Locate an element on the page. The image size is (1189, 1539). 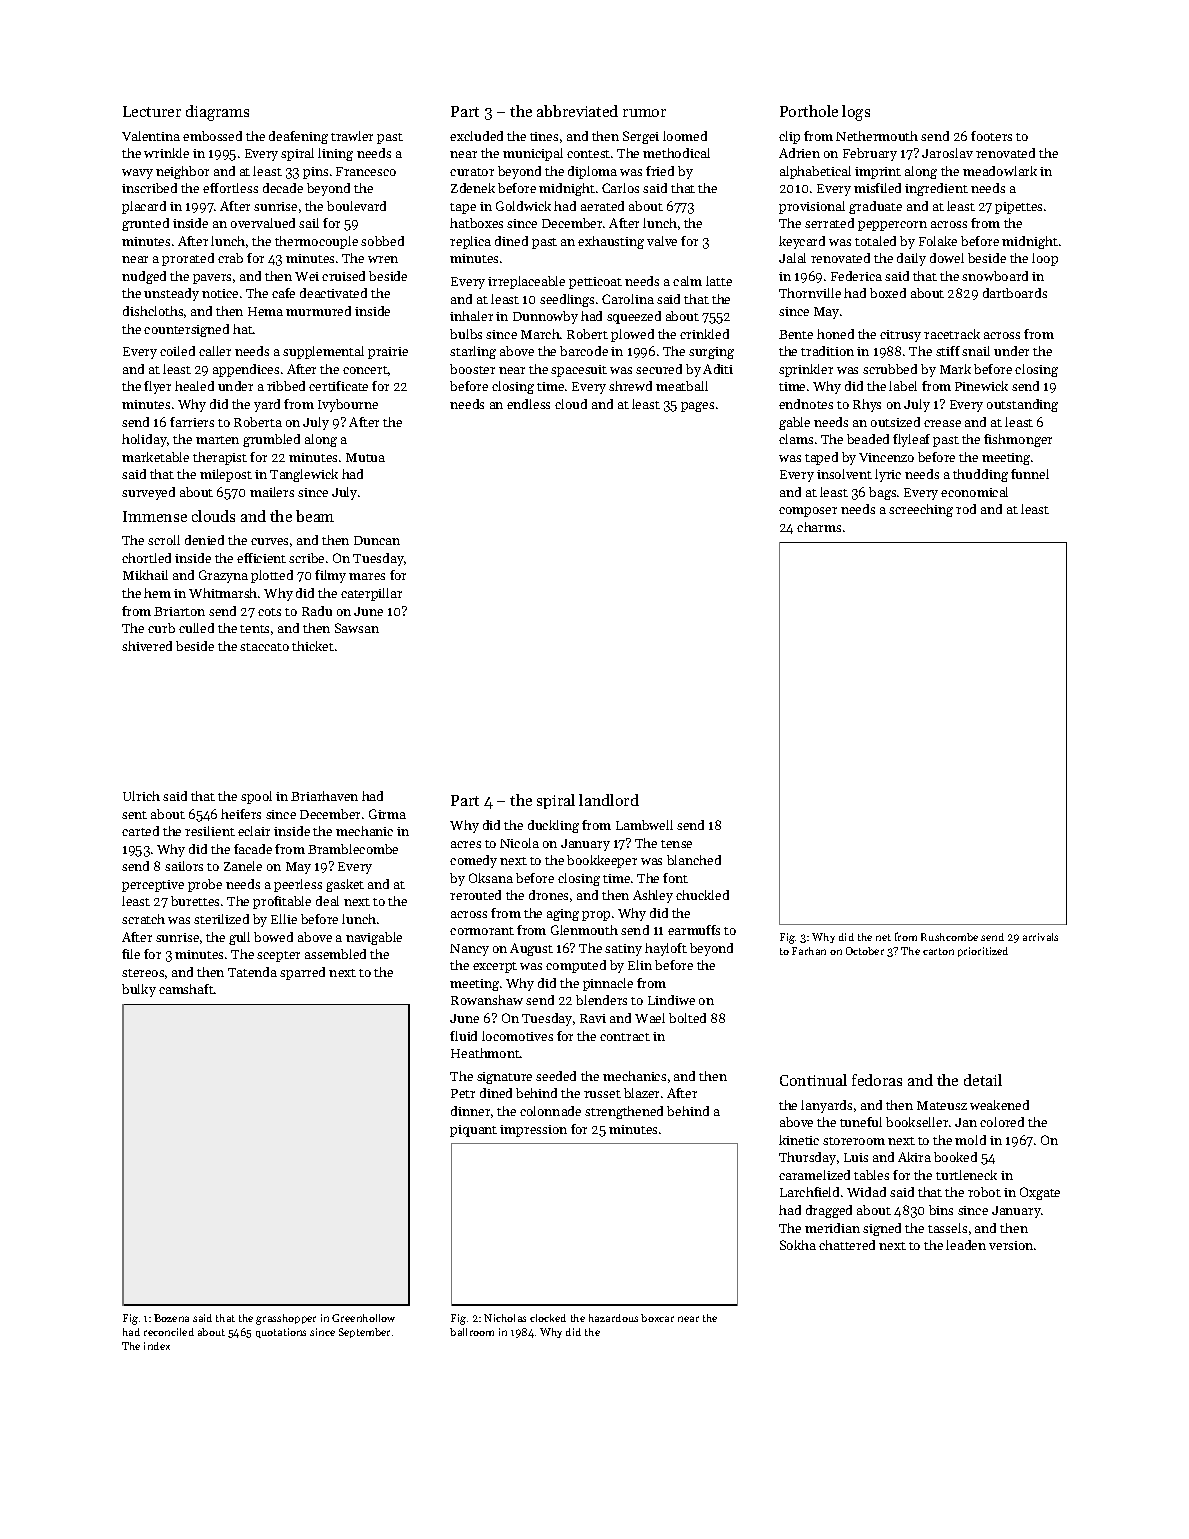
impression is located at coordinates (533, 1131).
